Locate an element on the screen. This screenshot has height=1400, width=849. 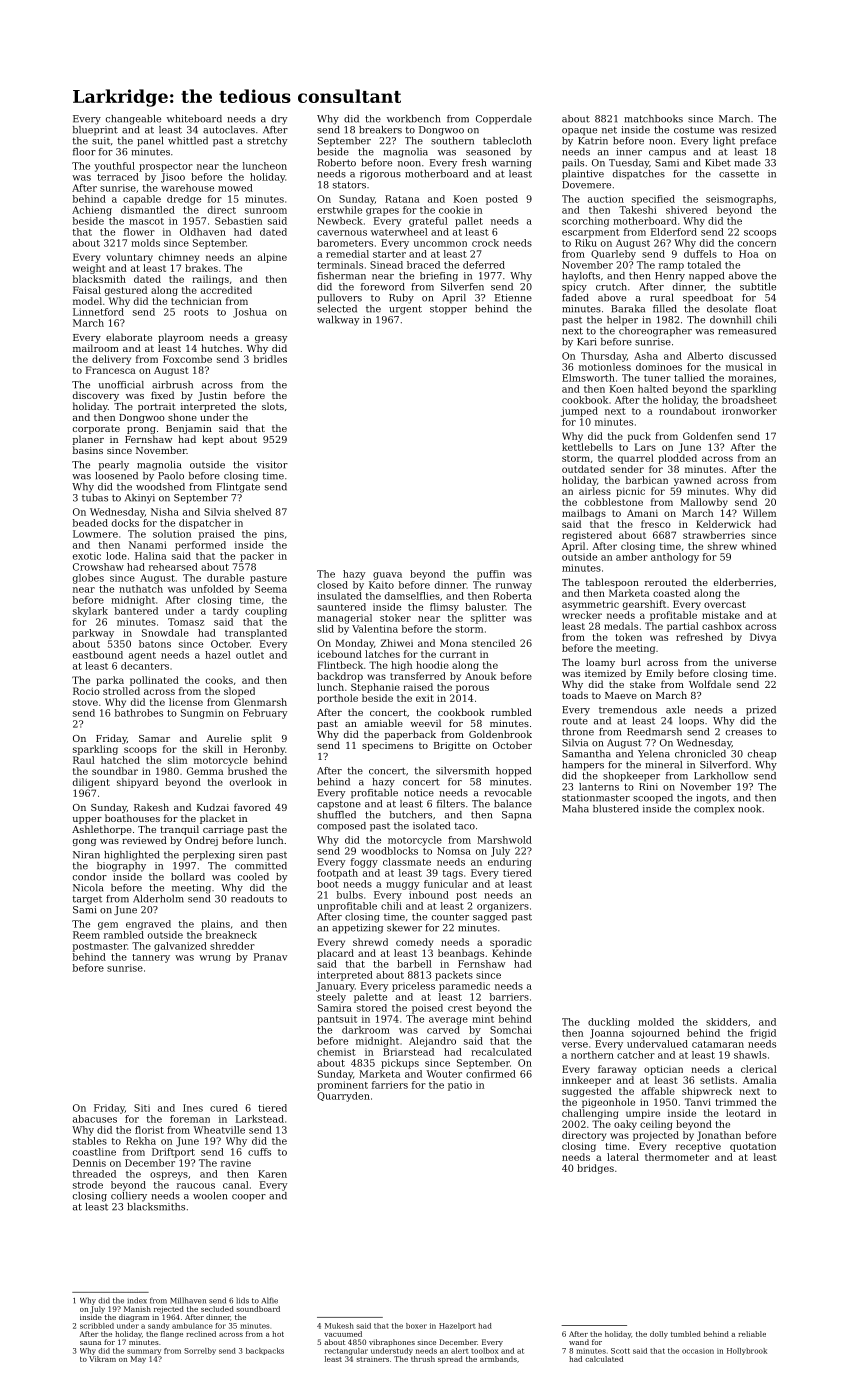
made is located at coordinates (747, 163).
